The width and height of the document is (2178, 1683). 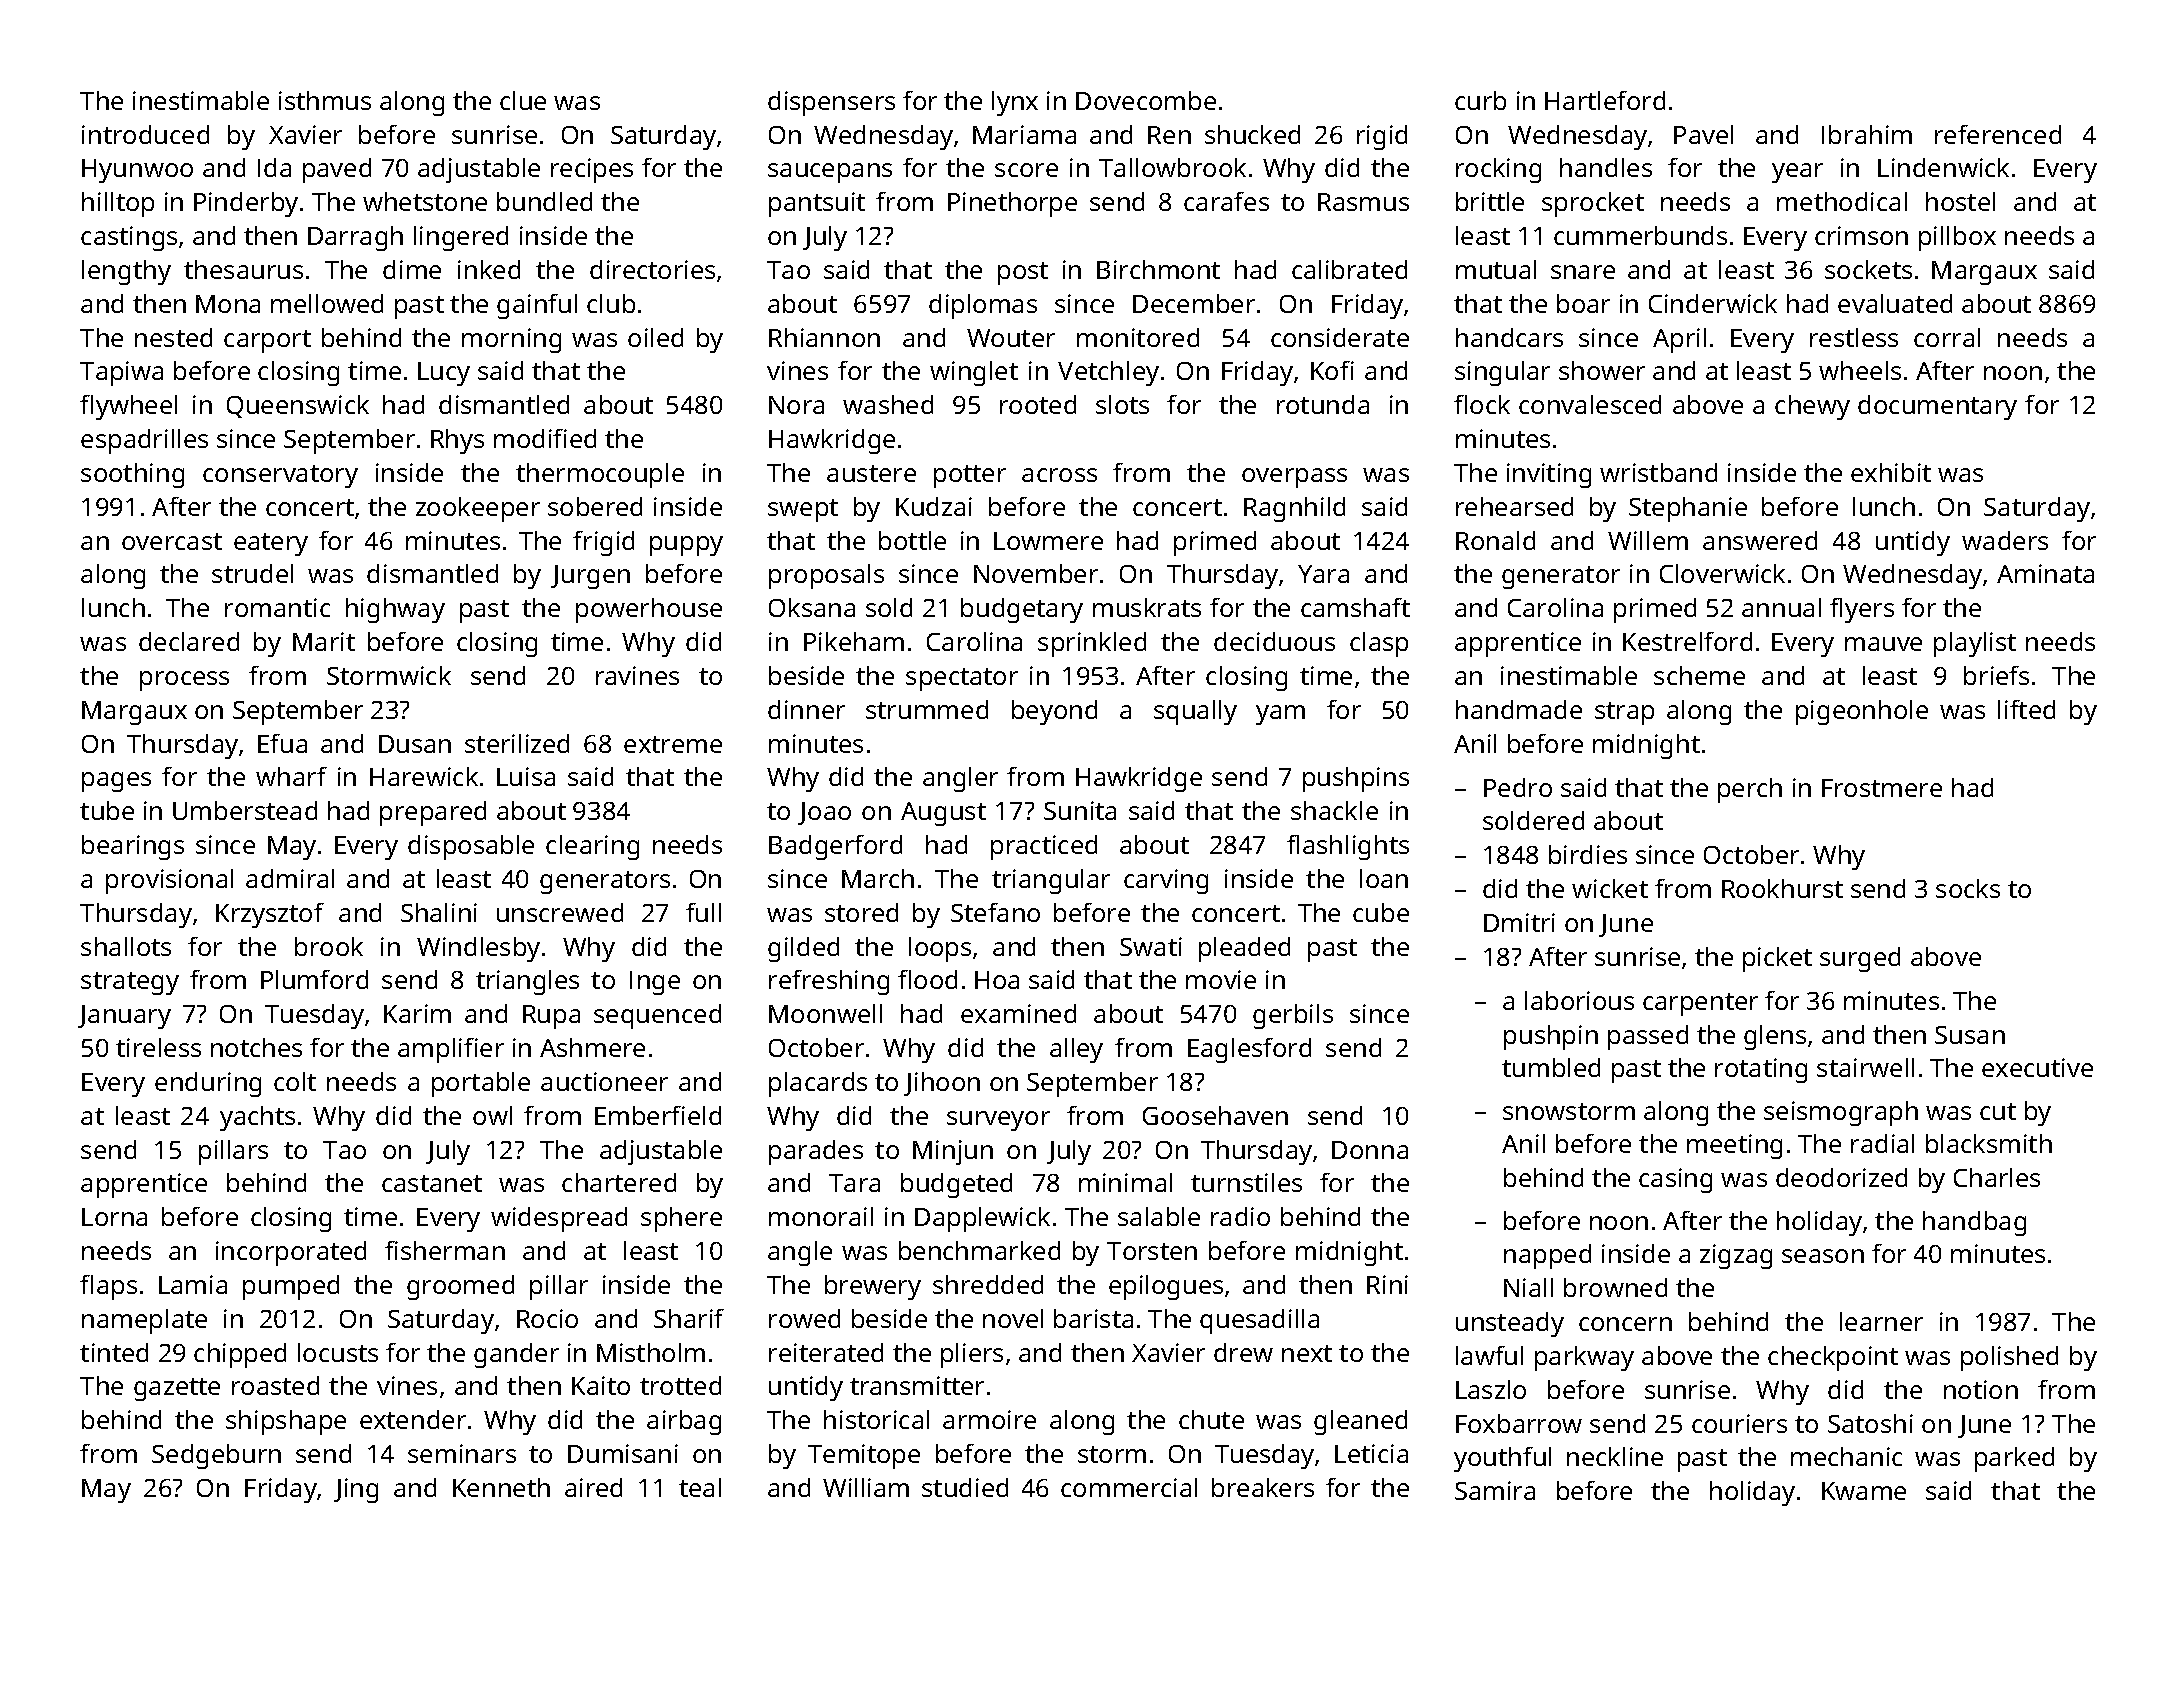 What do you see at coordinates (415, 744) in the document?
I see `Dusan` at bounding box center [415, 744].
